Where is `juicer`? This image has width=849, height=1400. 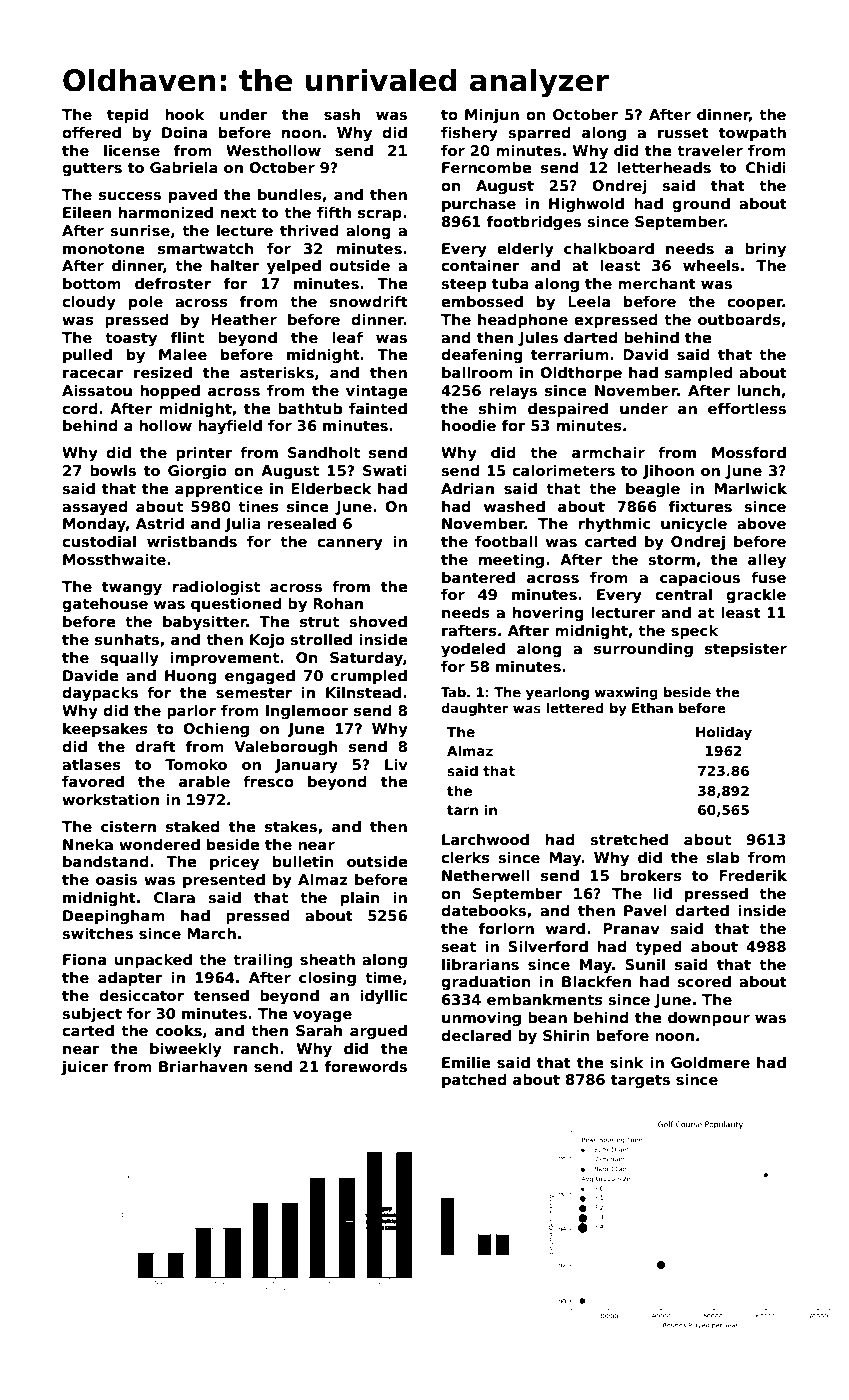
juicer is located at coordinates (84, 1068).
